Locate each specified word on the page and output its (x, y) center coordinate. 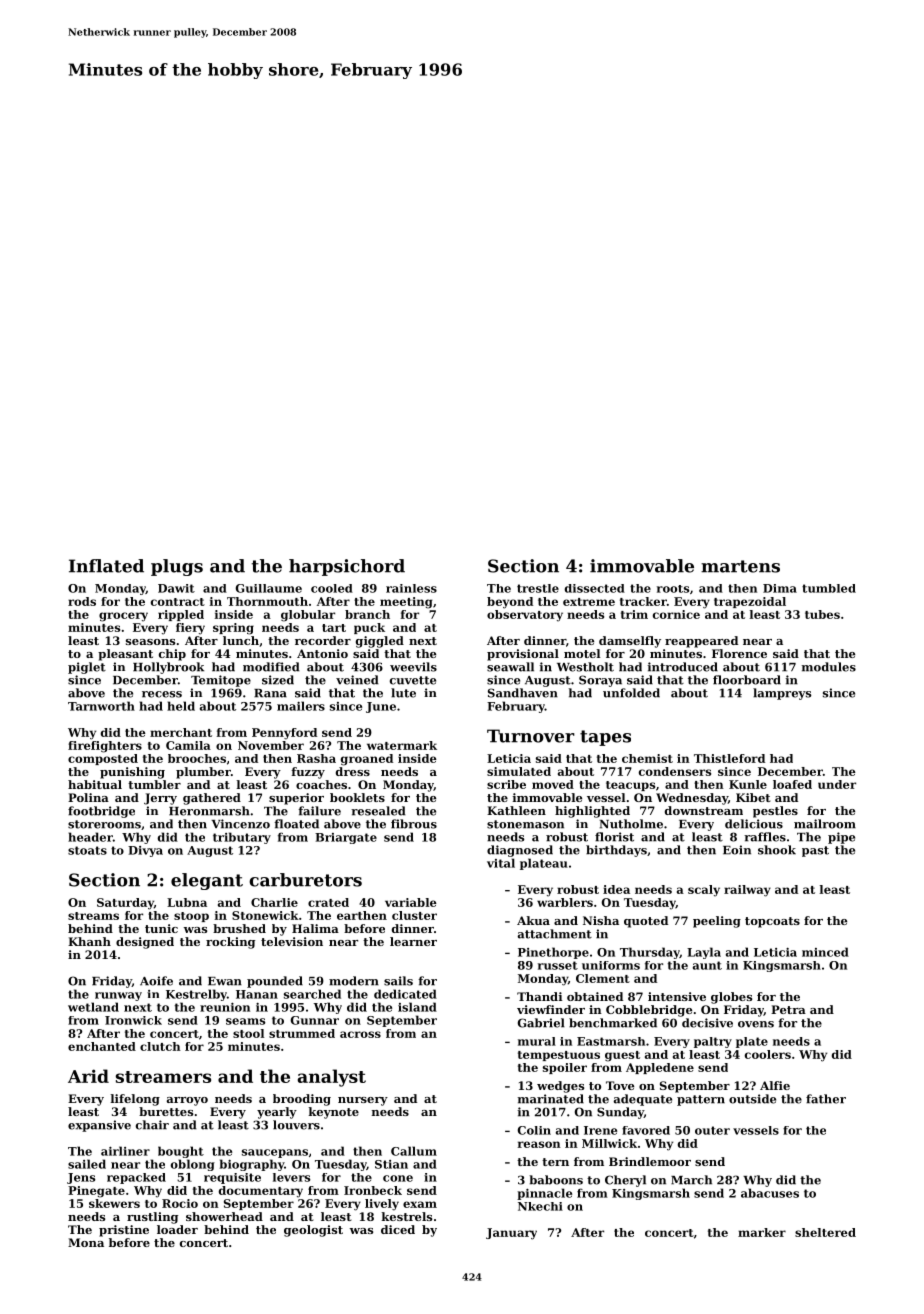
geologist (313, 1231)
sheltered (825, 1232)
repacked (136, 1178)
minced (825, 952)
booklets (357, 797)
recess (162, 694)
